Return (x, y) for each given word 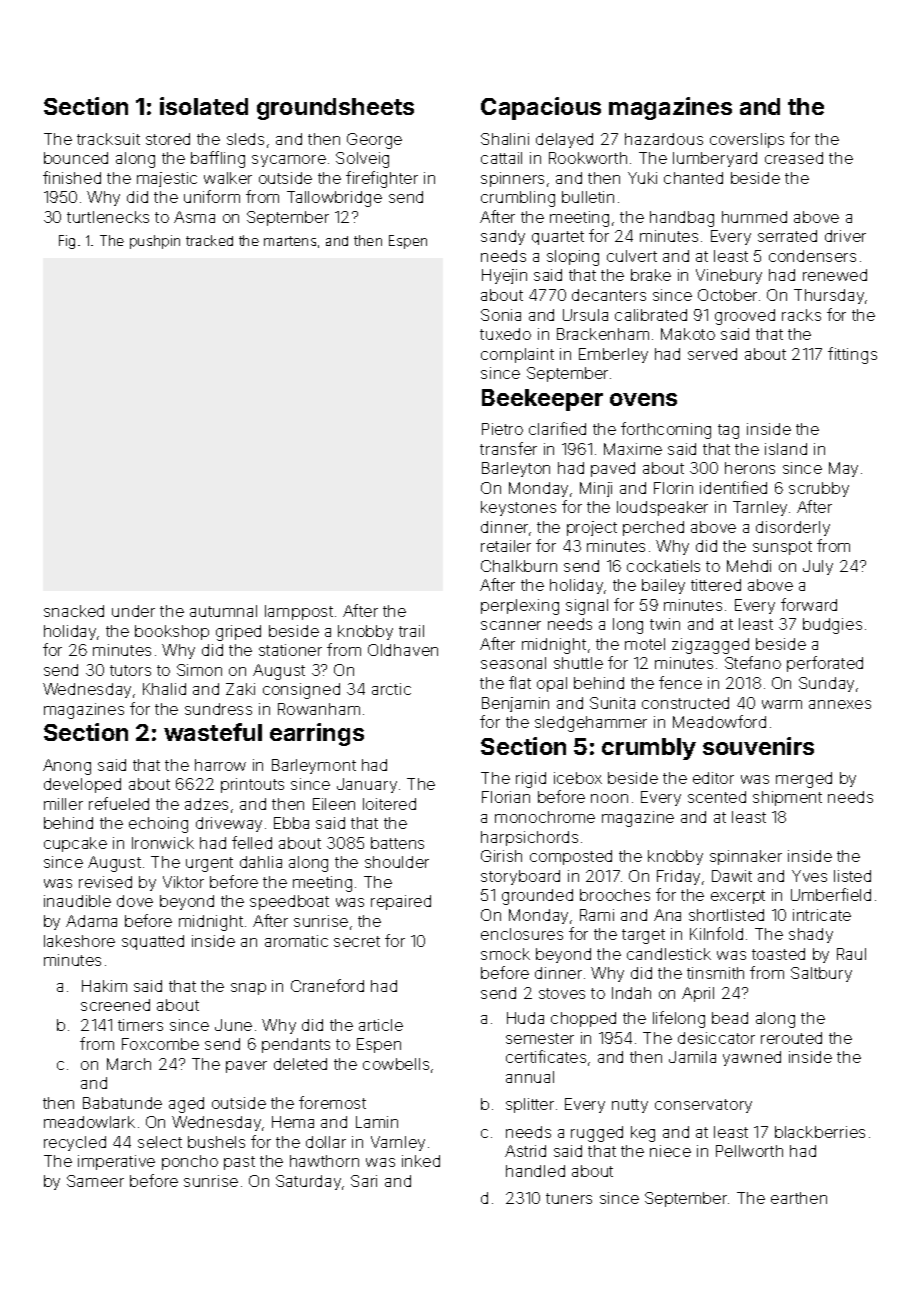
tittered (716, 585)
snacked (74, 611)
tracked (209, 240)
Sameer (95, 1181)
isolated (204, 106)
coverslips (747, 140)
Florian (506, 797)
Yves (809, 876)
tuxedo (505, 334)
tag (728, 431)
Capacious (541, 108)
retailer (506, 546)
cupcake (75, 844)
